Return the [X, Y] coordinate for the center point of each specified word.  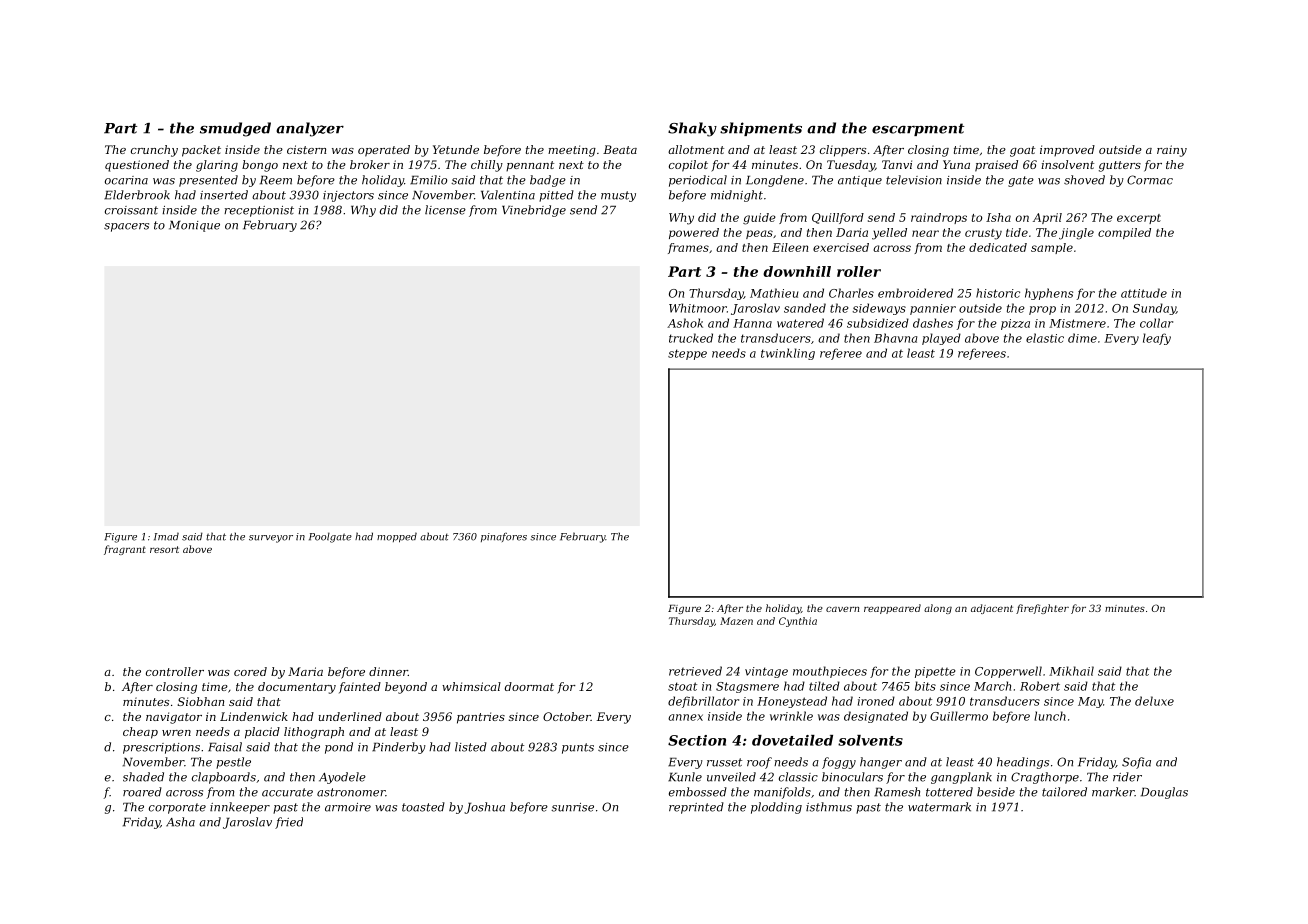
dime [1082, 338]
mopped [397, 537]
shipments [761, 129]
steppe [687, 354]
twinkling [788, 354]
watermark [939, 807]
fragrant [125, 550]
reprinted [696, 808]
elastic [1045, 338]
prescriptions [161, 748]
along [938, 609]
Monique [194, 226]
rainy [1172, 151]
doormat [529, 686]
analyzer [310, 129]
